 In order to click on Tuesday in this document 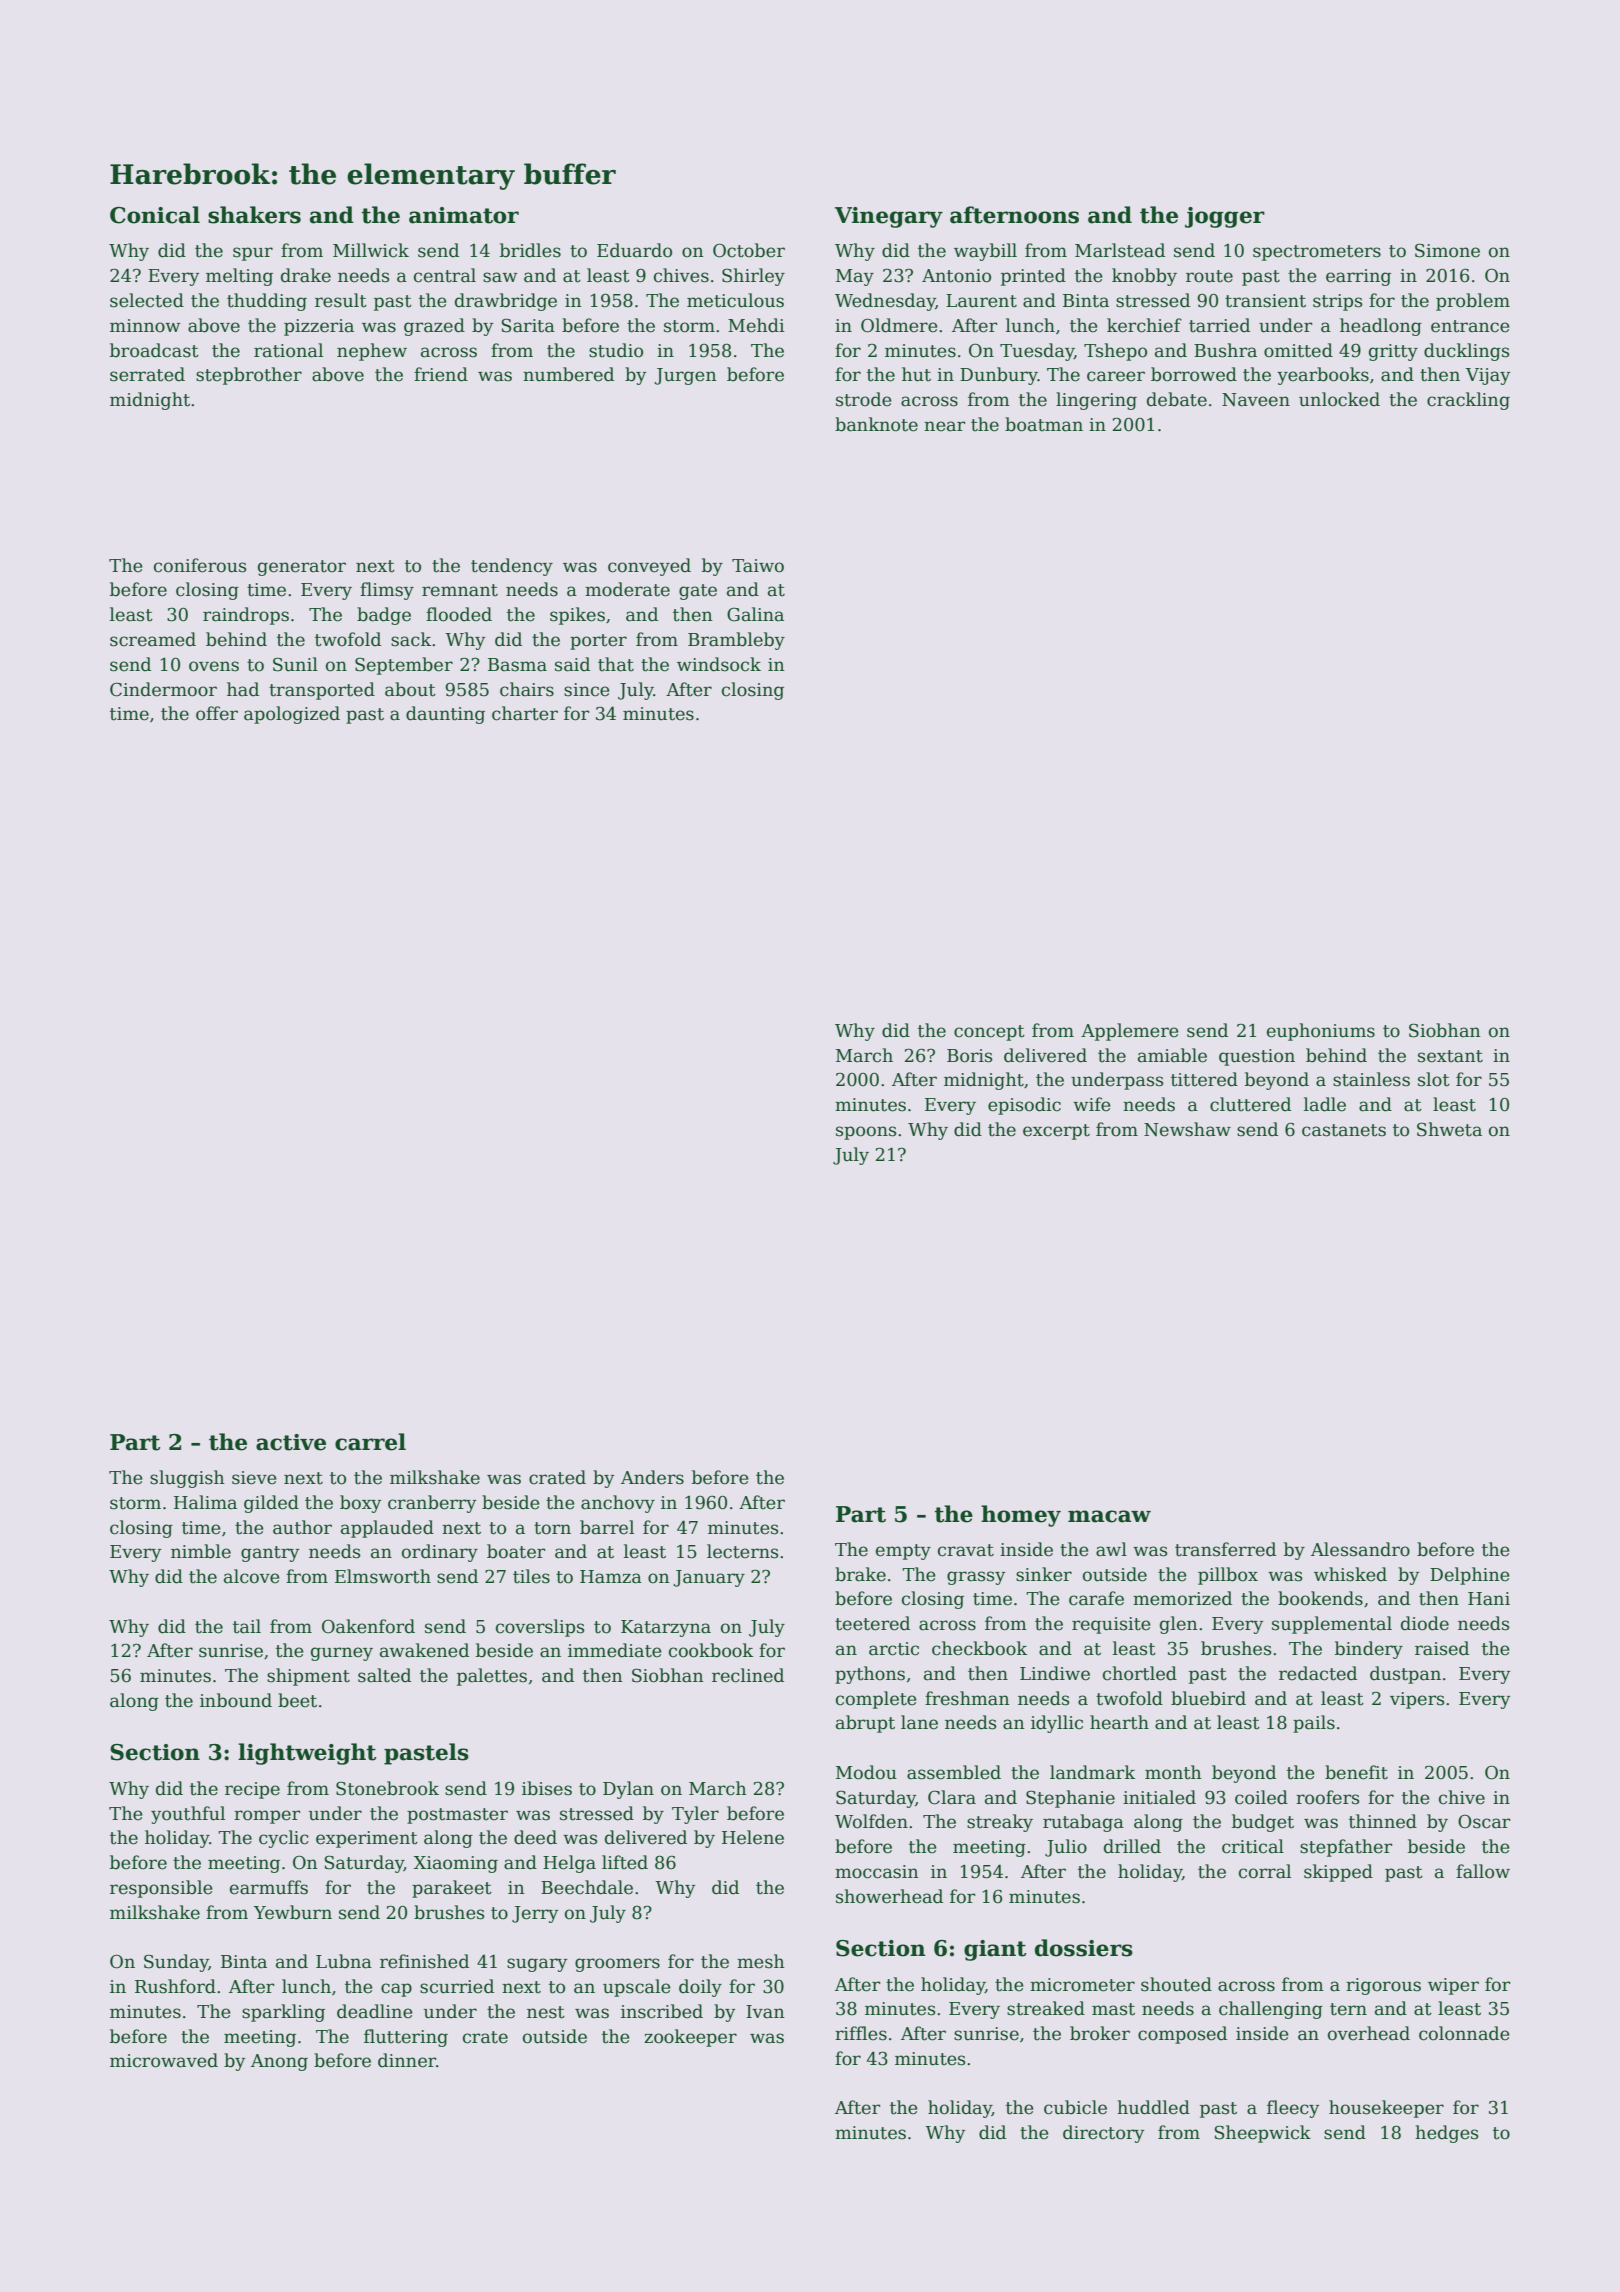, I will do `click(1037, 352)`.
